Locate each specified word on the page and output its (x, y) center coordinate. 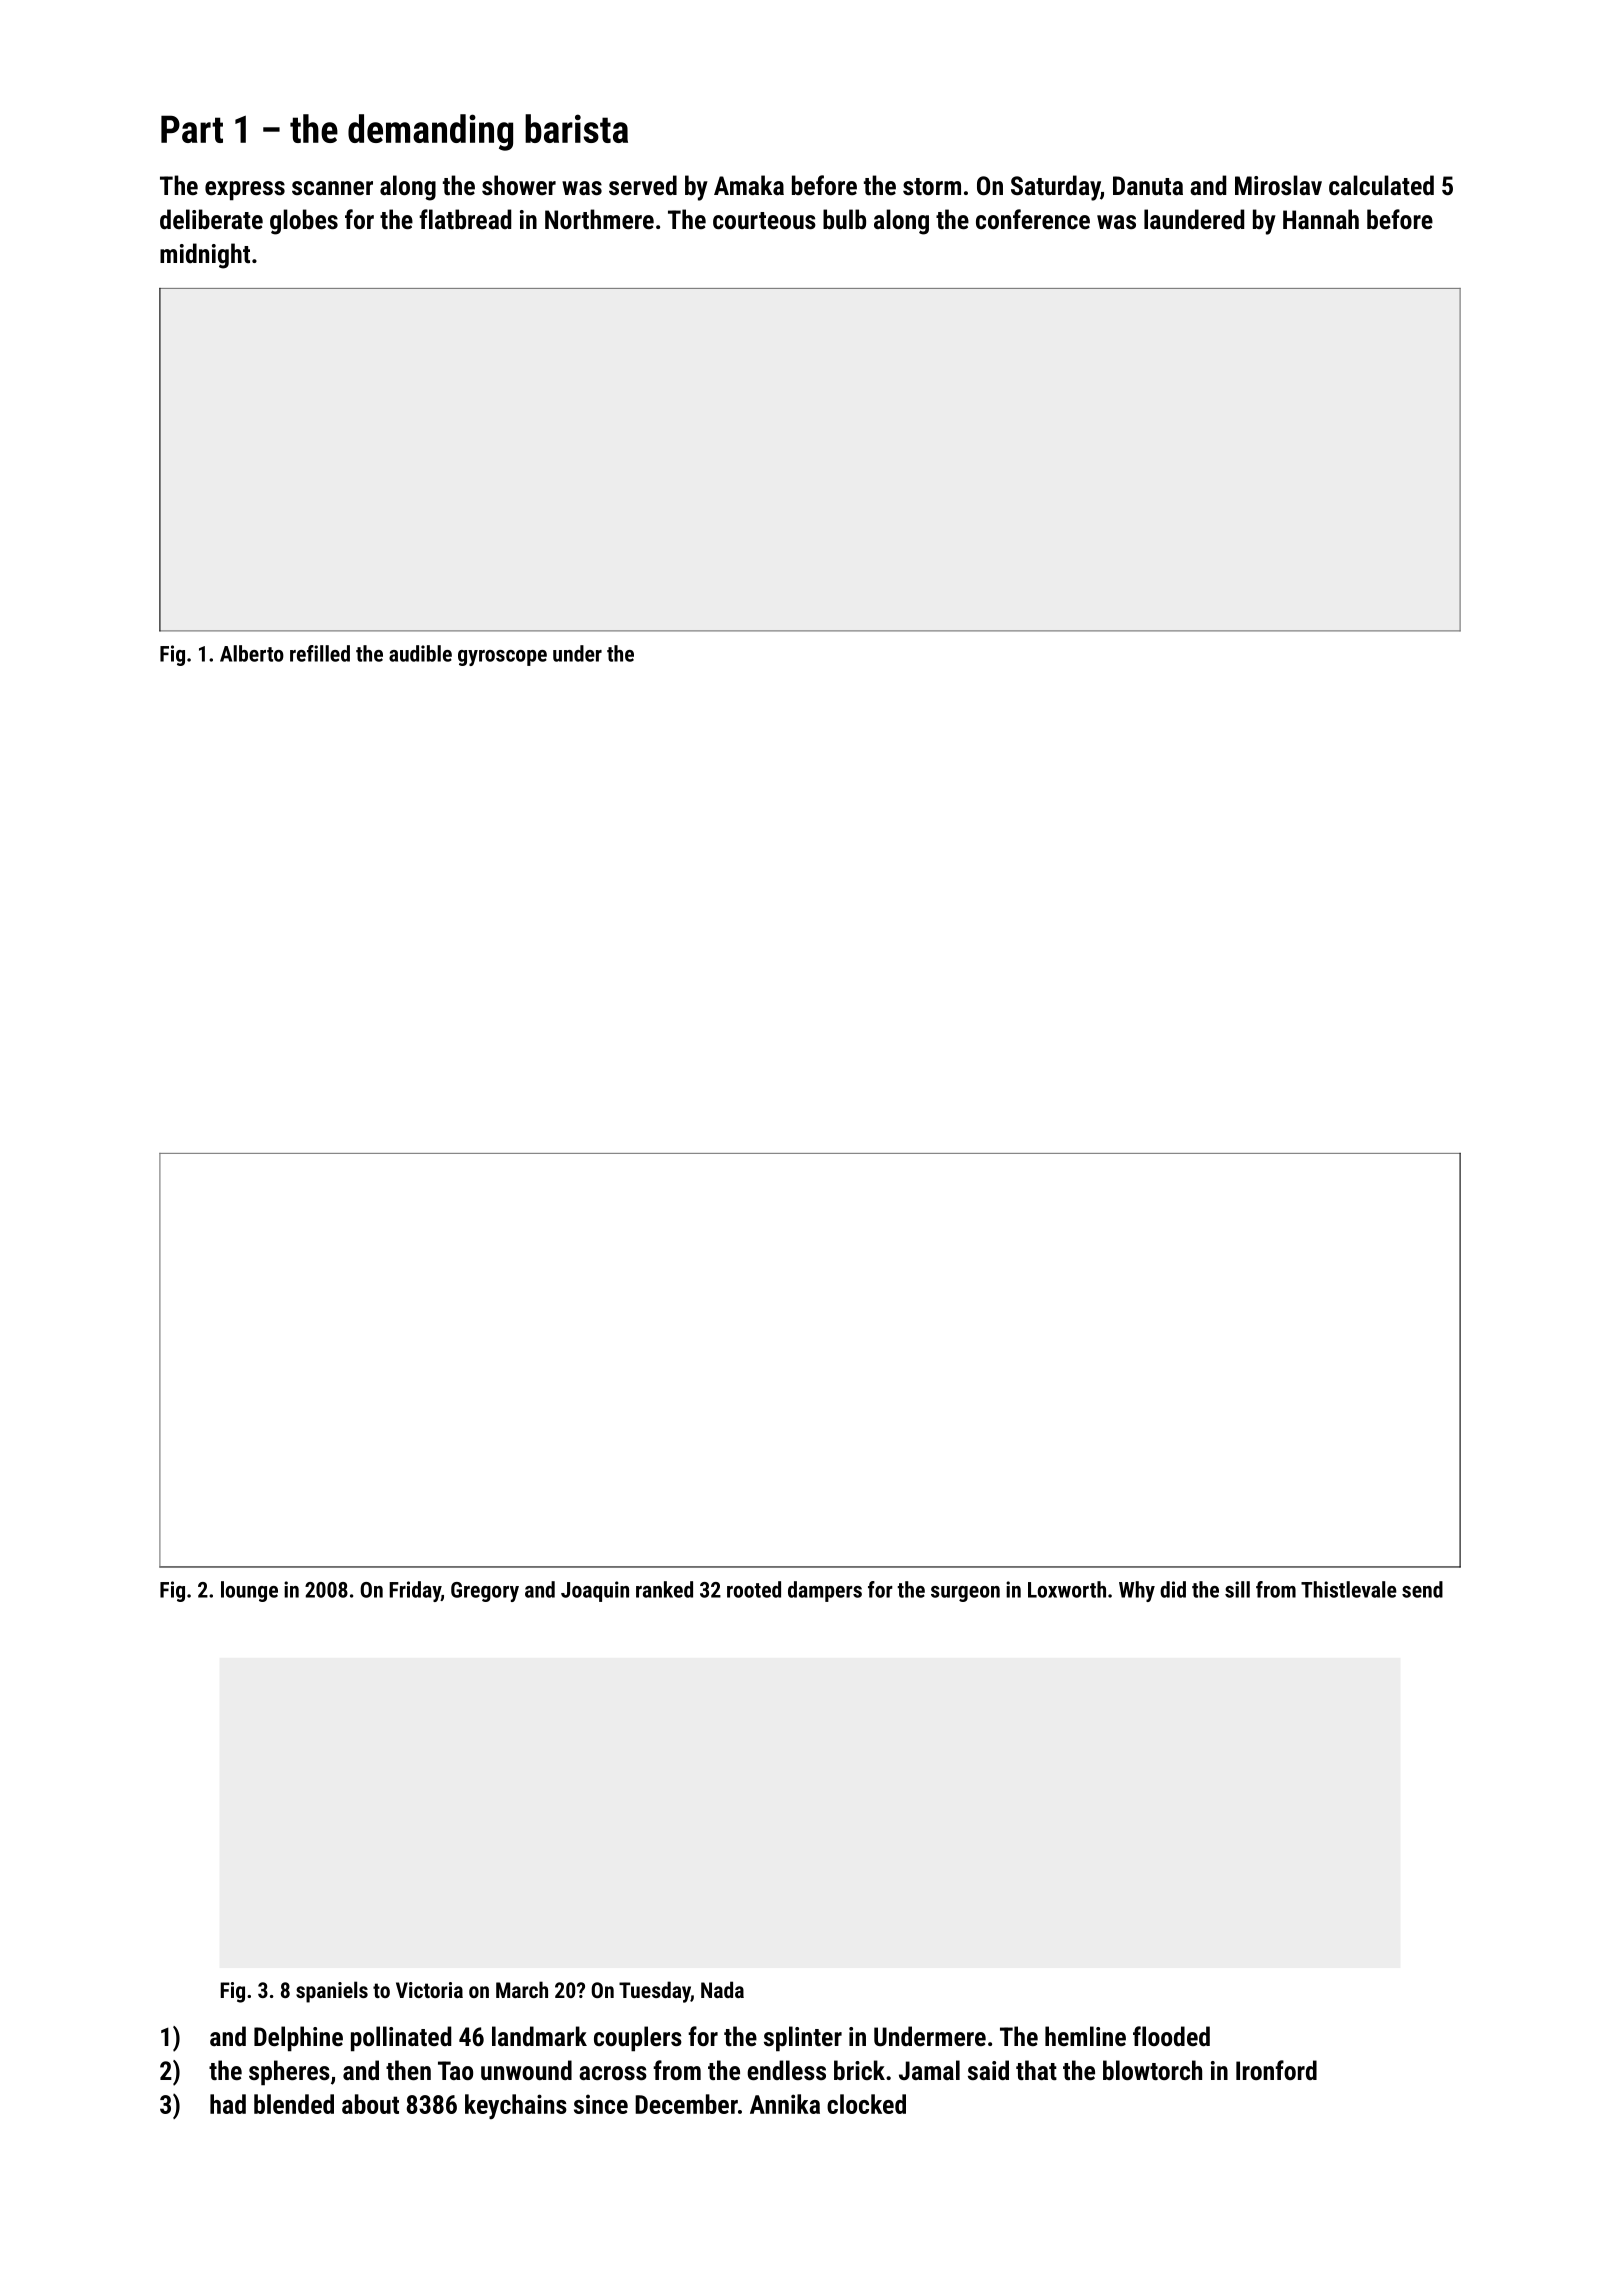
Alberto (252, 653)
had (228, 2104)
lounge (249, 1591)
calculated (1381, 185)
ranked (664, 1589)
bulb (844, 219)
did (1173, 1589)
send (1422, 1589)
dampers (825, 1591)
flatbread (465, 219)
